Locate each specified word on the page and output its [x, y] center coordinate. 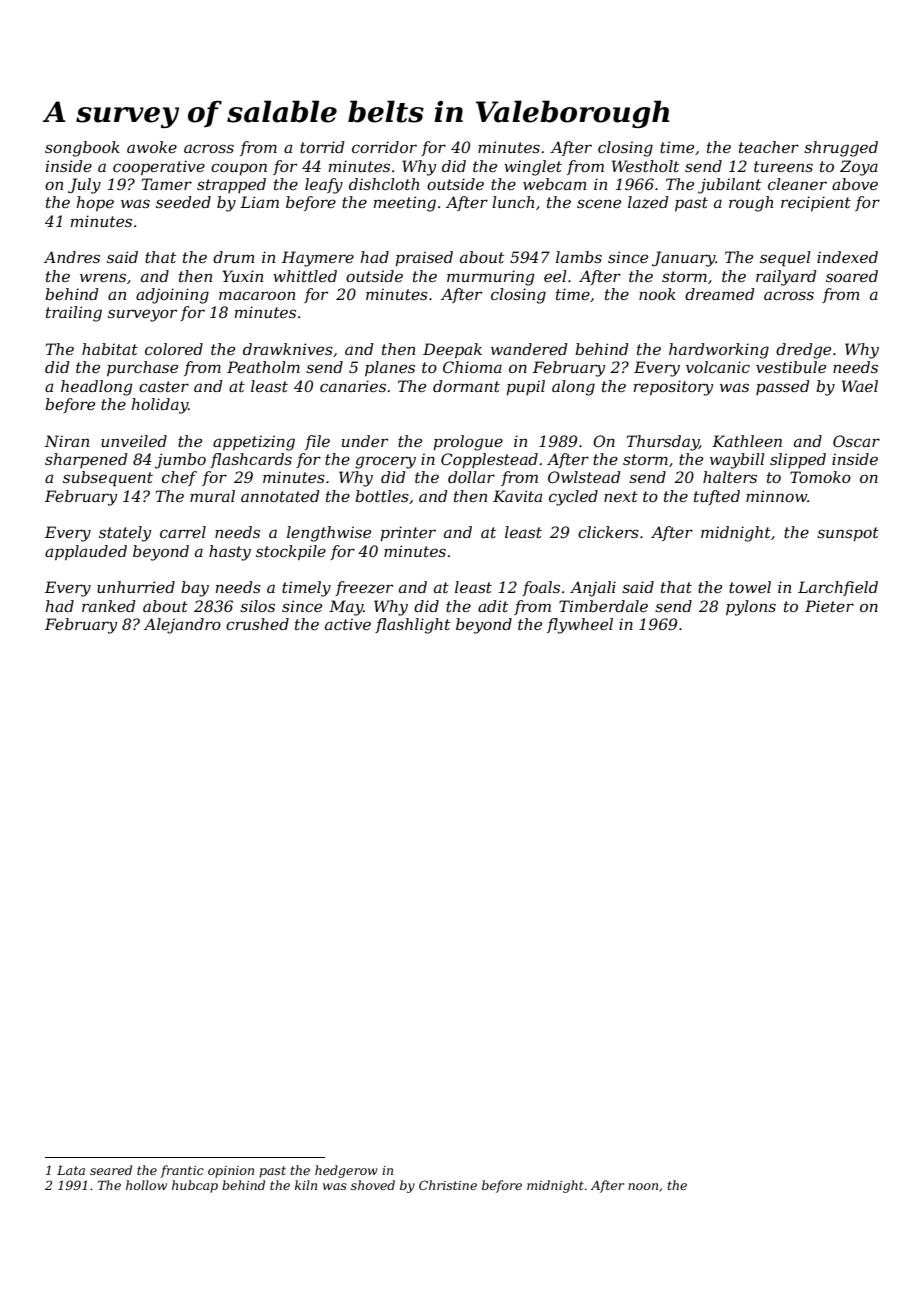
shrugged [841, 149]
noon [643, 1186]
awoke [152, 147]
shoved [373, 1185]
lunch [513, 202]
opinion [231, 1172]
